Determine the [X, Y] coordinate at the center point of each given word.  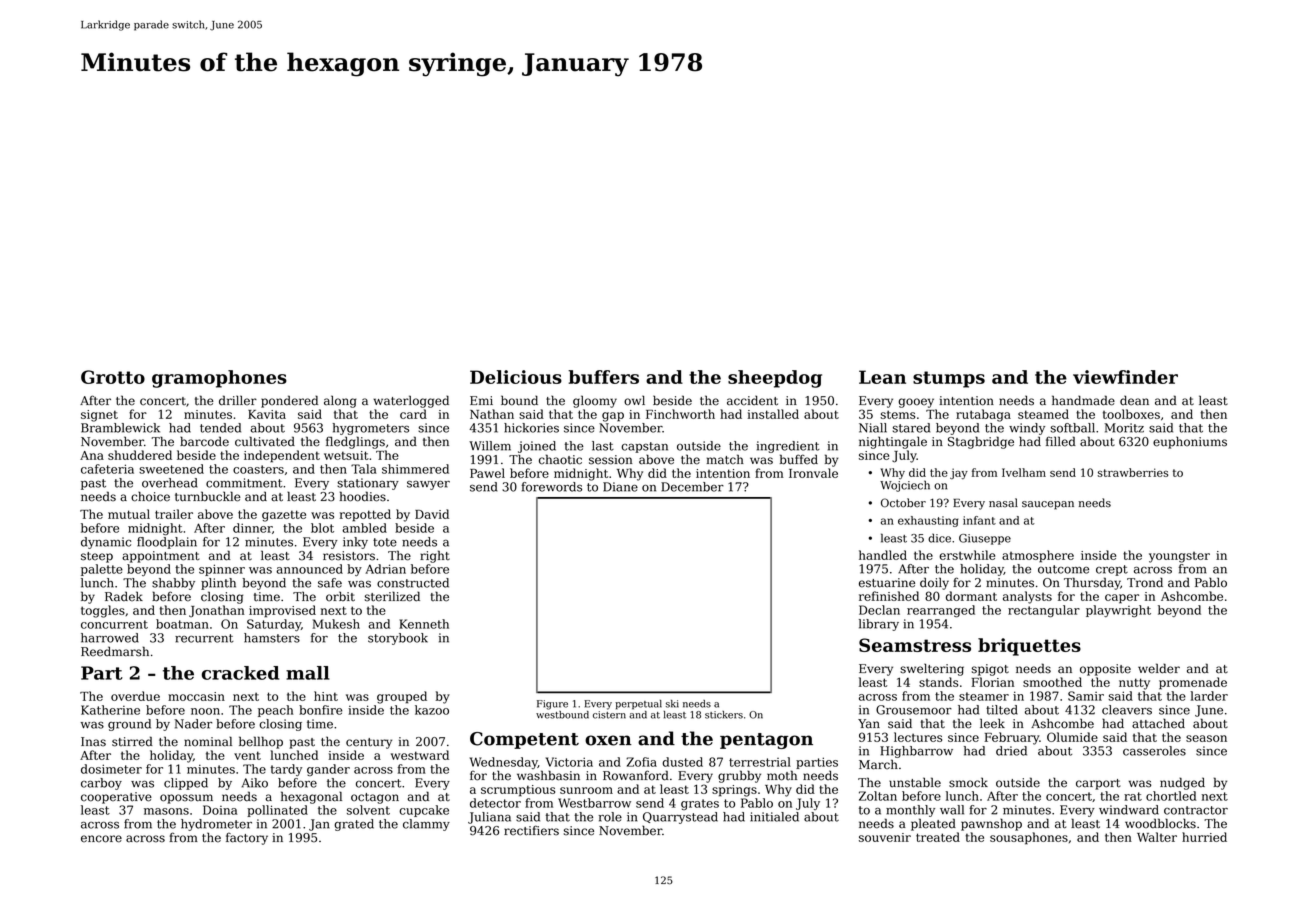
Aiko [255, 783]
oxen [608, 740]
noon [205, 711]
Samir [1086, 696]
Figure [552, 705]
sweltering [932, 669]
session [610, 460]
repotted [365, 515]
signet [99, 416]
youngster [1179, 557]
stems [897, 414]
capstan [644, 447]
